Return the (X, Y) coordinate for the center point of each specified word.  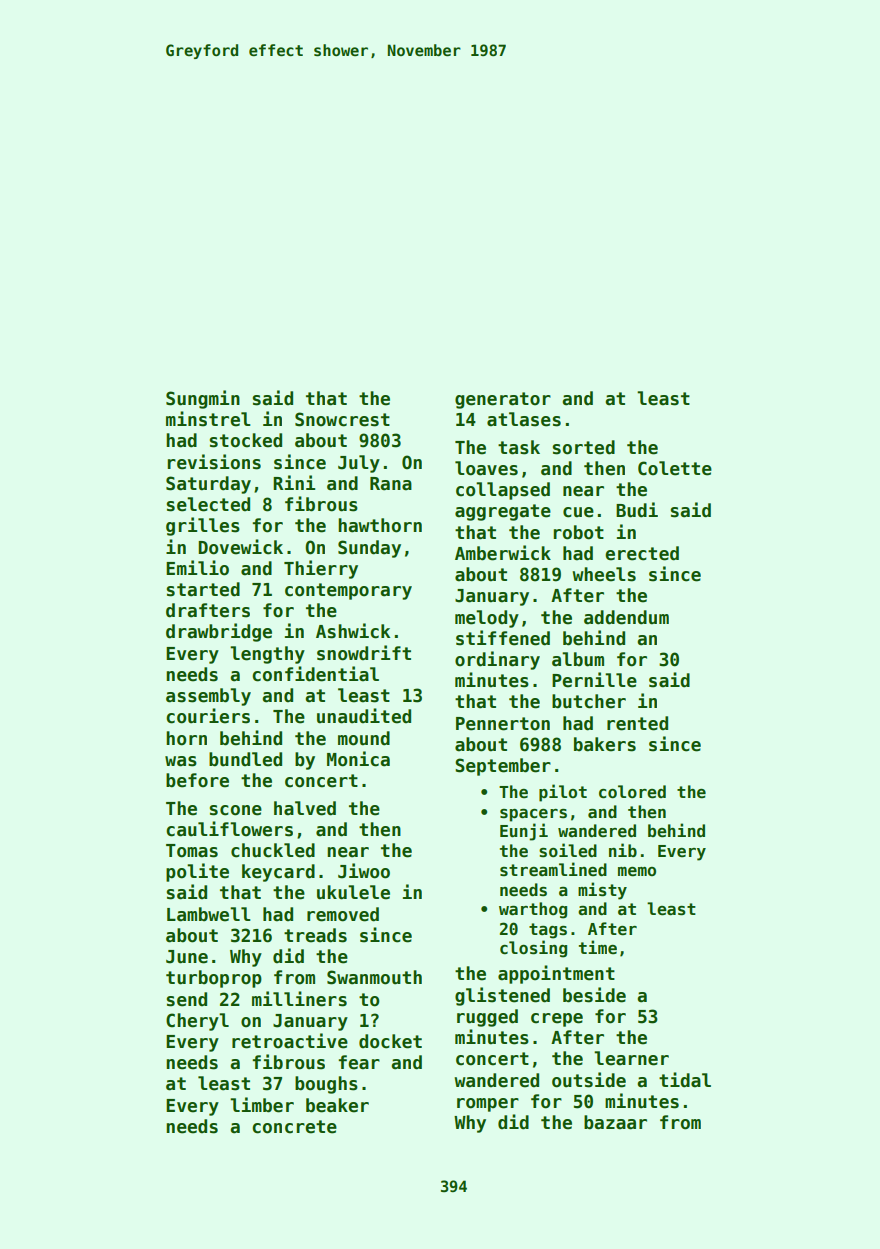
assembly (208, 697)
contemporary (348, 591)
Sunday (369, 549)
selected (208, 504)
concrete (294, 1127)
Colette (675, 468)
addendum (626, 617)
